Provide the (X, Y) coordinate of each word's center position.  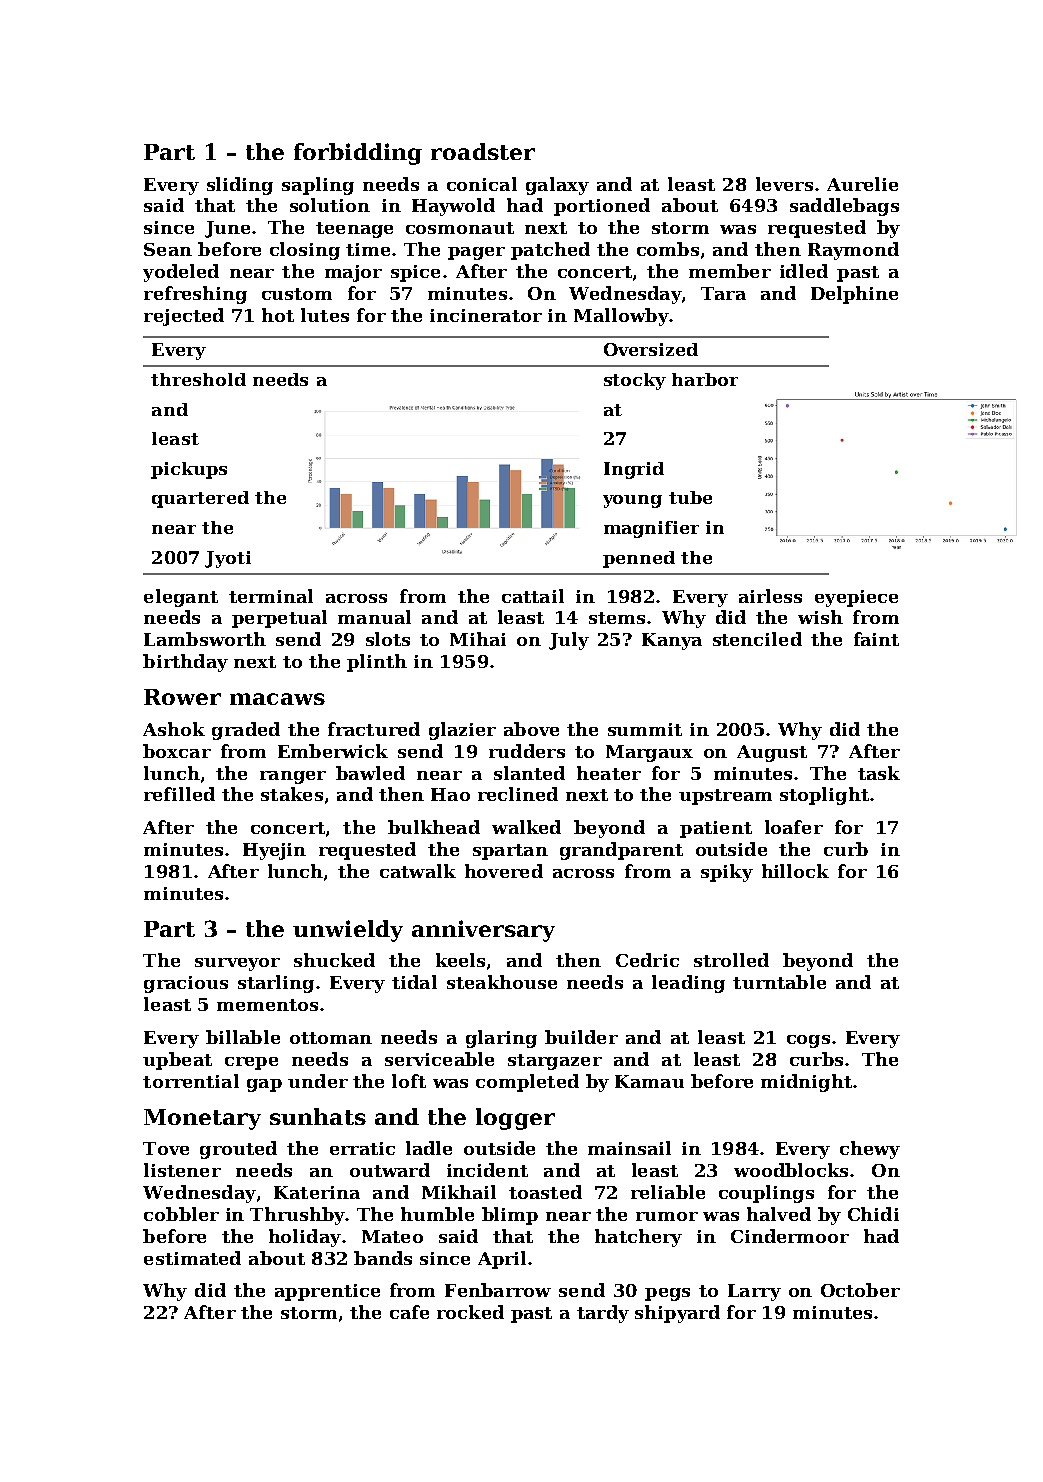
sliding (240, 186)
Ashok (174, 729)
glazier (462, 731)
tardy (603, 1314)
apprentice (327, 1292)
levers (784, 184)
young (632, 501)
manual (374, 617)
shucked (334, 960)
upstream (725, 797)
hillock (795, 871)
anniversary (483, 931)
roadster (483, 151)
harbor (705, 379)
